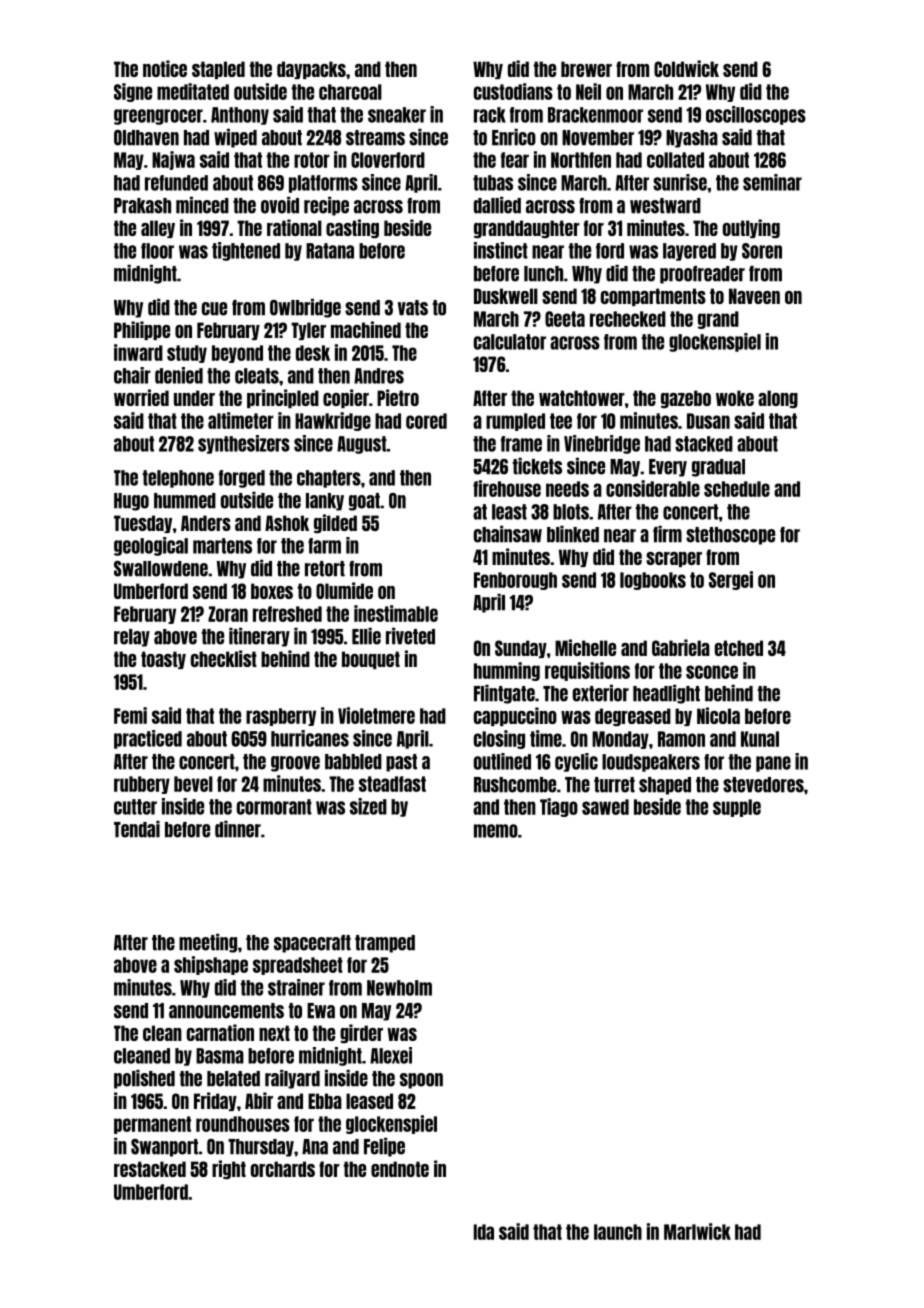  What do you see at coordinates (697, 1231) in the screenshot?
I see `Marlwick` at bounding box center [697, 1231].
